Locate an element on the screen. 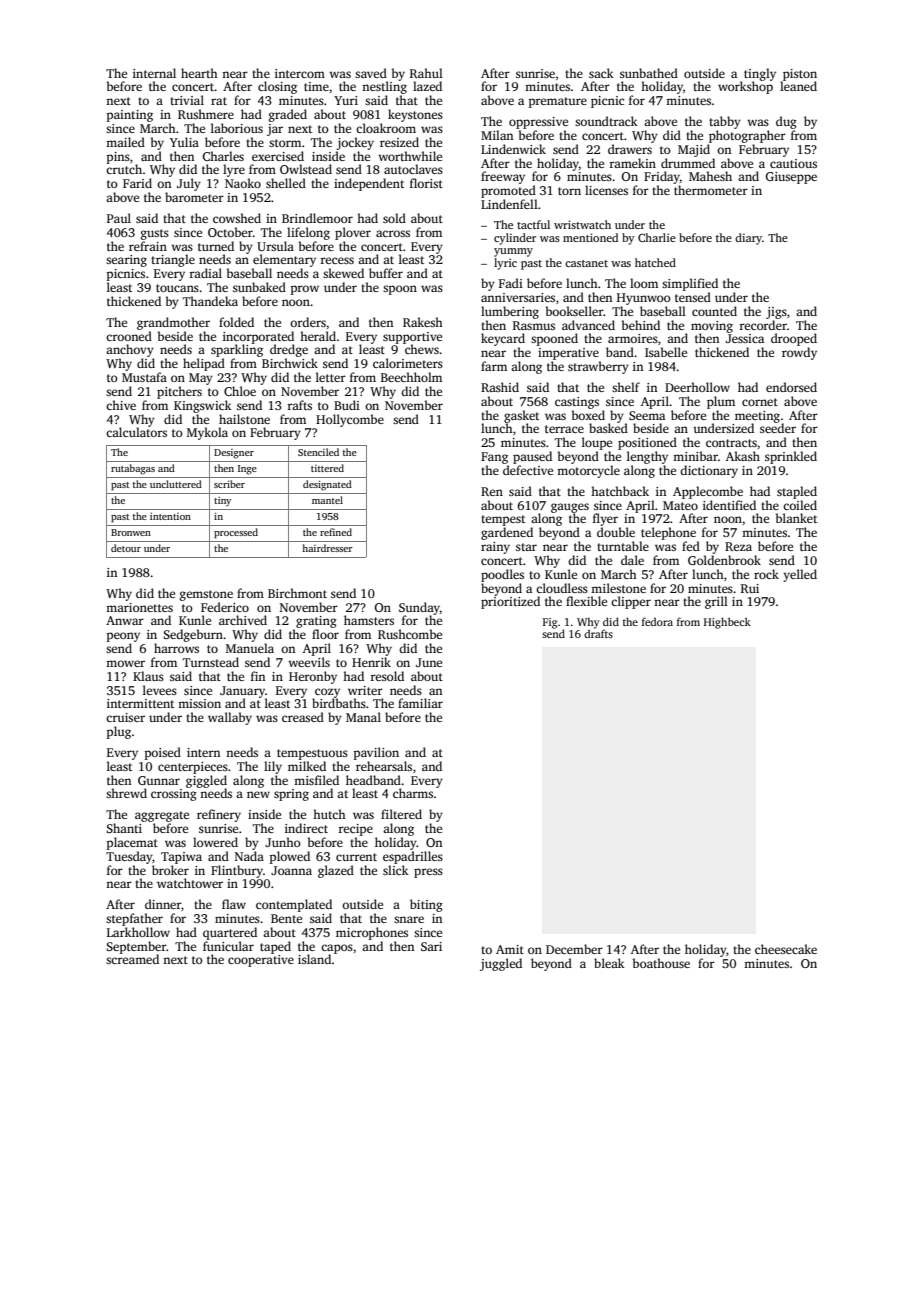 The width and height of the screenshot is (924, 1308). rainy is located at coordinates (495, 548).
